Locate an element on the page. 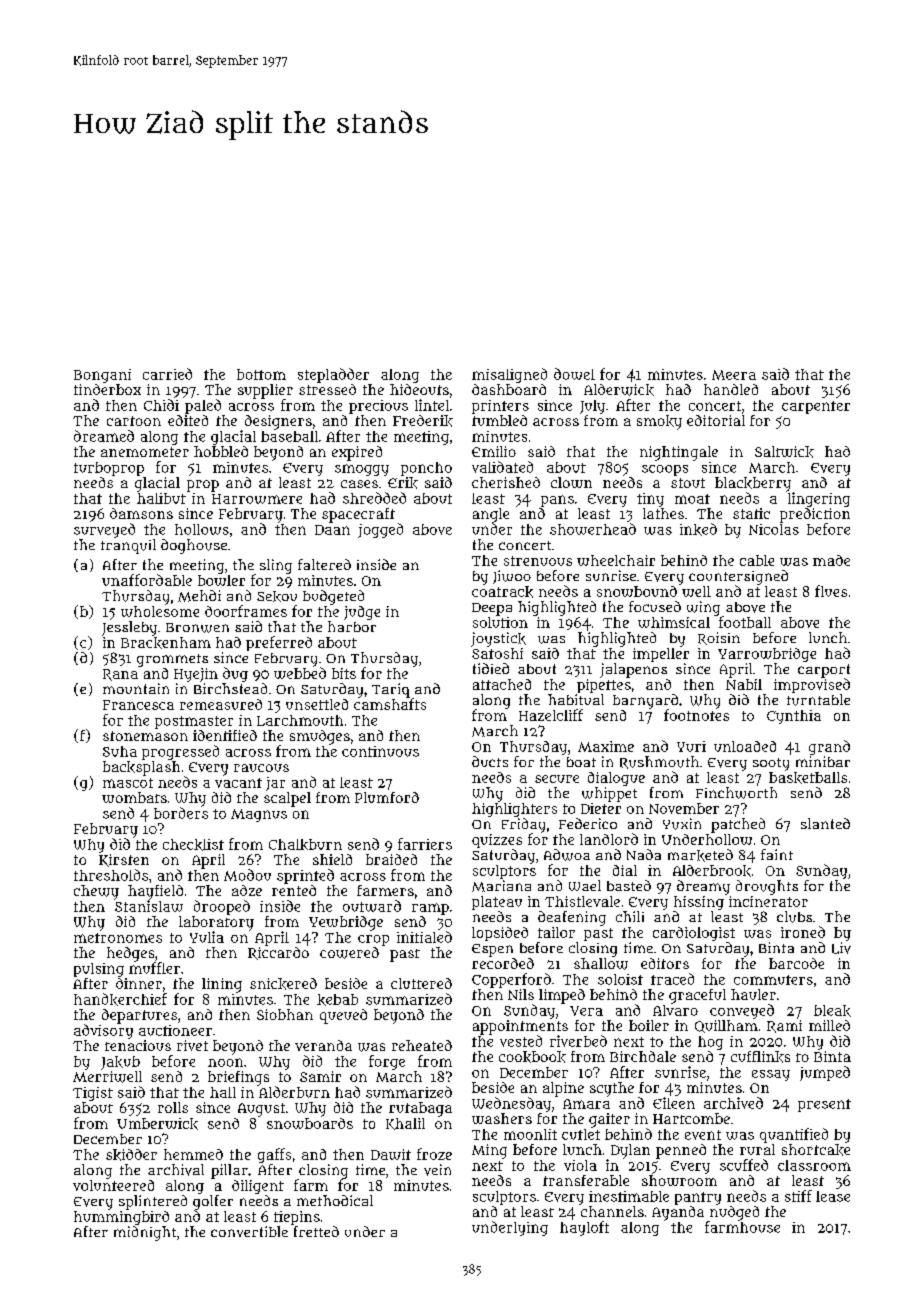  methodical is located at coordinates (335, 1200).
